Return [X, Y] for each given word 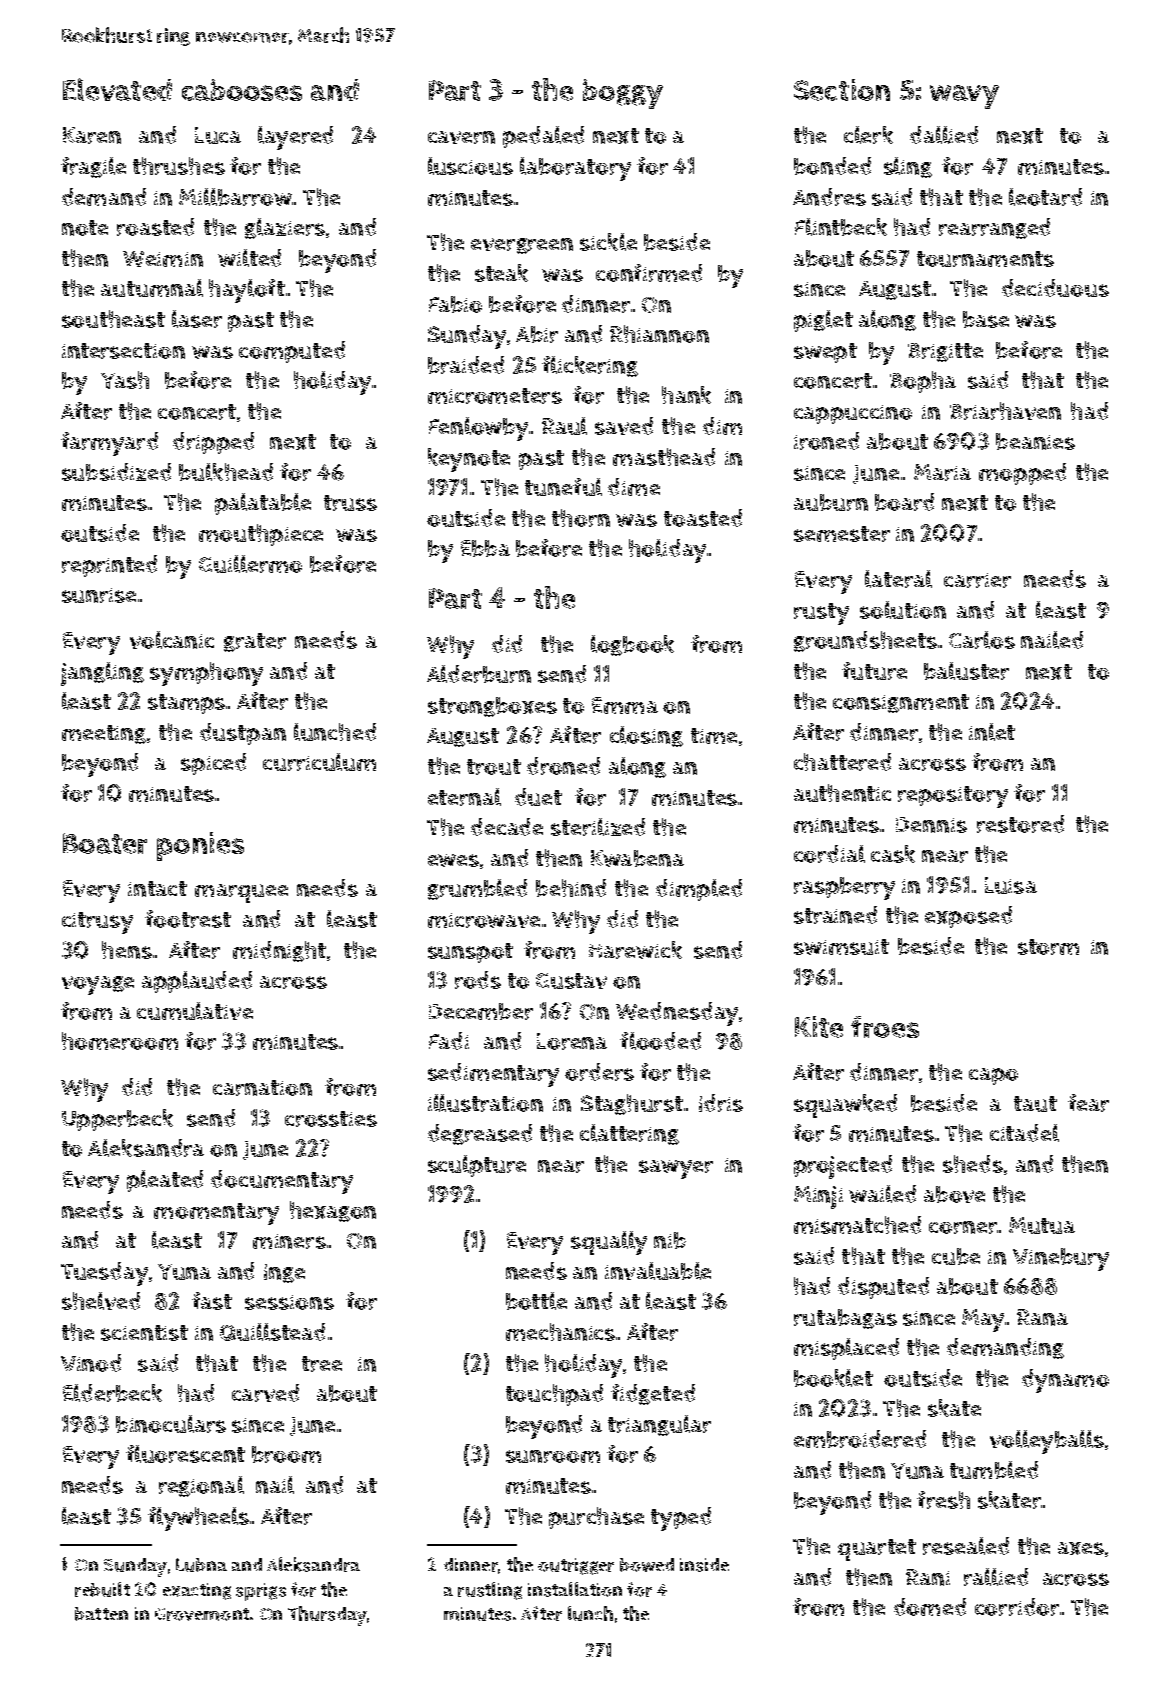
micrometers [495, 396]
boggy [623, 94]
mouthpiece [261, 535]
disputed [883, 1288]
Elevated [117, 89]
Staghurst [632, 1104]
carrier [977, 580]
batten [101, 1614]
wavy [964, 97]
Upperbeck [117, 1120]
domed [930, 1607]
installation [575, 1589]
